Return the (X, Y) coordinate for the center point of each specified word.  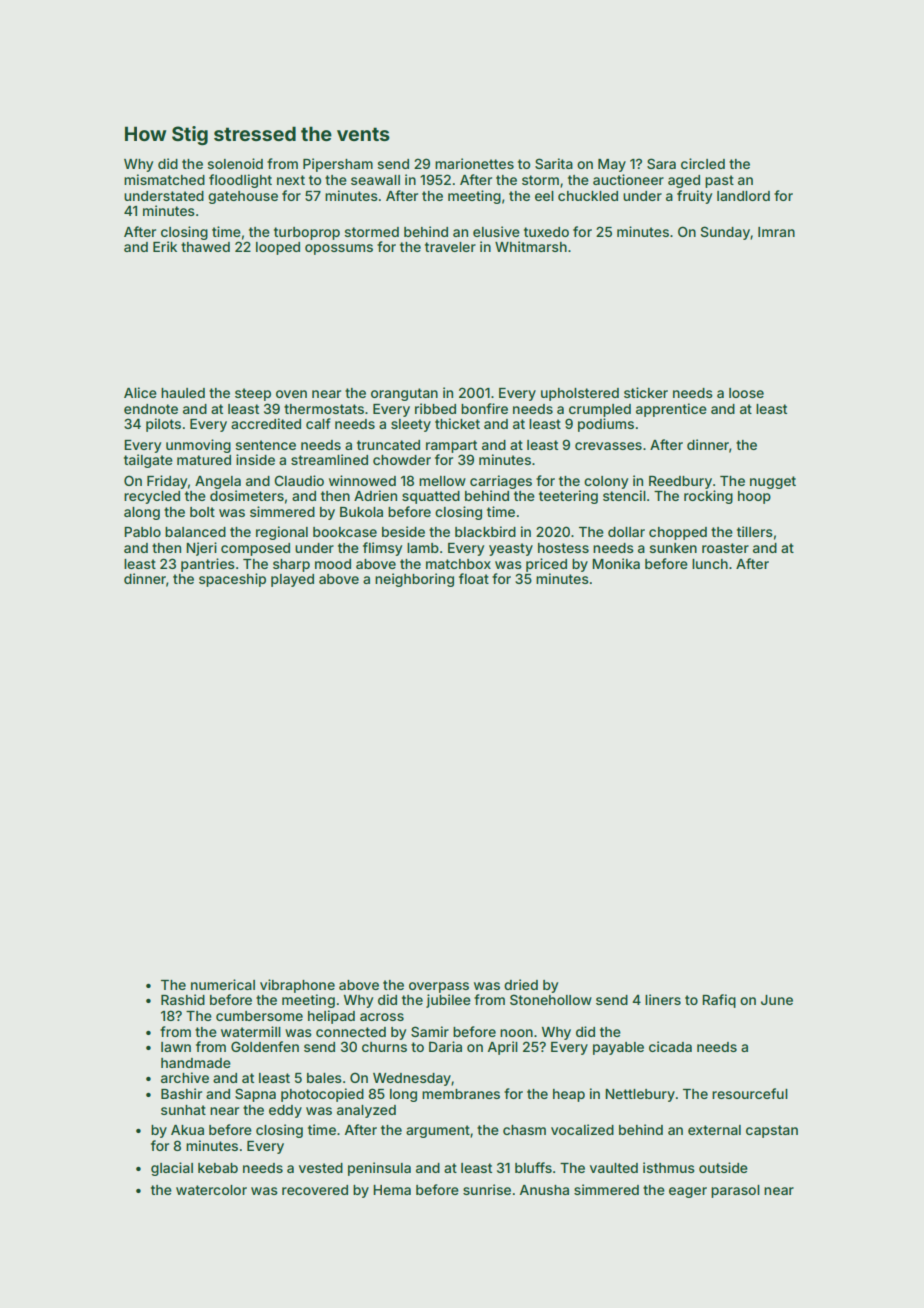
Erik (165, 246)
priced (546, 565)
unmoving (198, 446)
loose (746, 393)
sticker (646, 392)
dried (521, 984)
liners (663, 999)
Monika (616, 563)
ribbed (435, 408)
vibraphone (297, 986)
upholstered (580, 394)
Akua (187, 1130)
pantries (208, 565)
